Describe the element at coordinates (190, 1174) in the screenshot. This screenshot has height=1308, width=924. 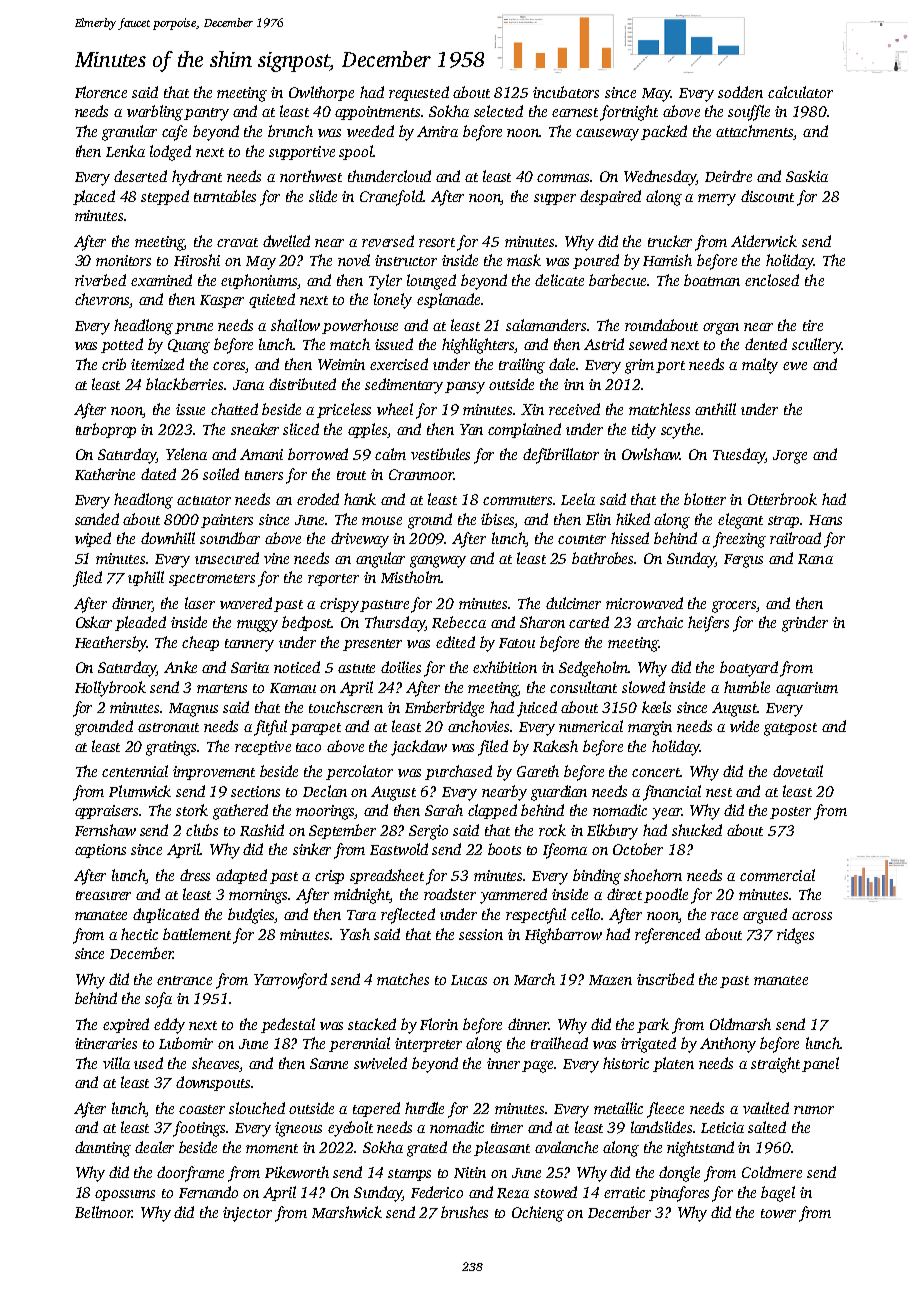
I see `doorframe` at that location.
